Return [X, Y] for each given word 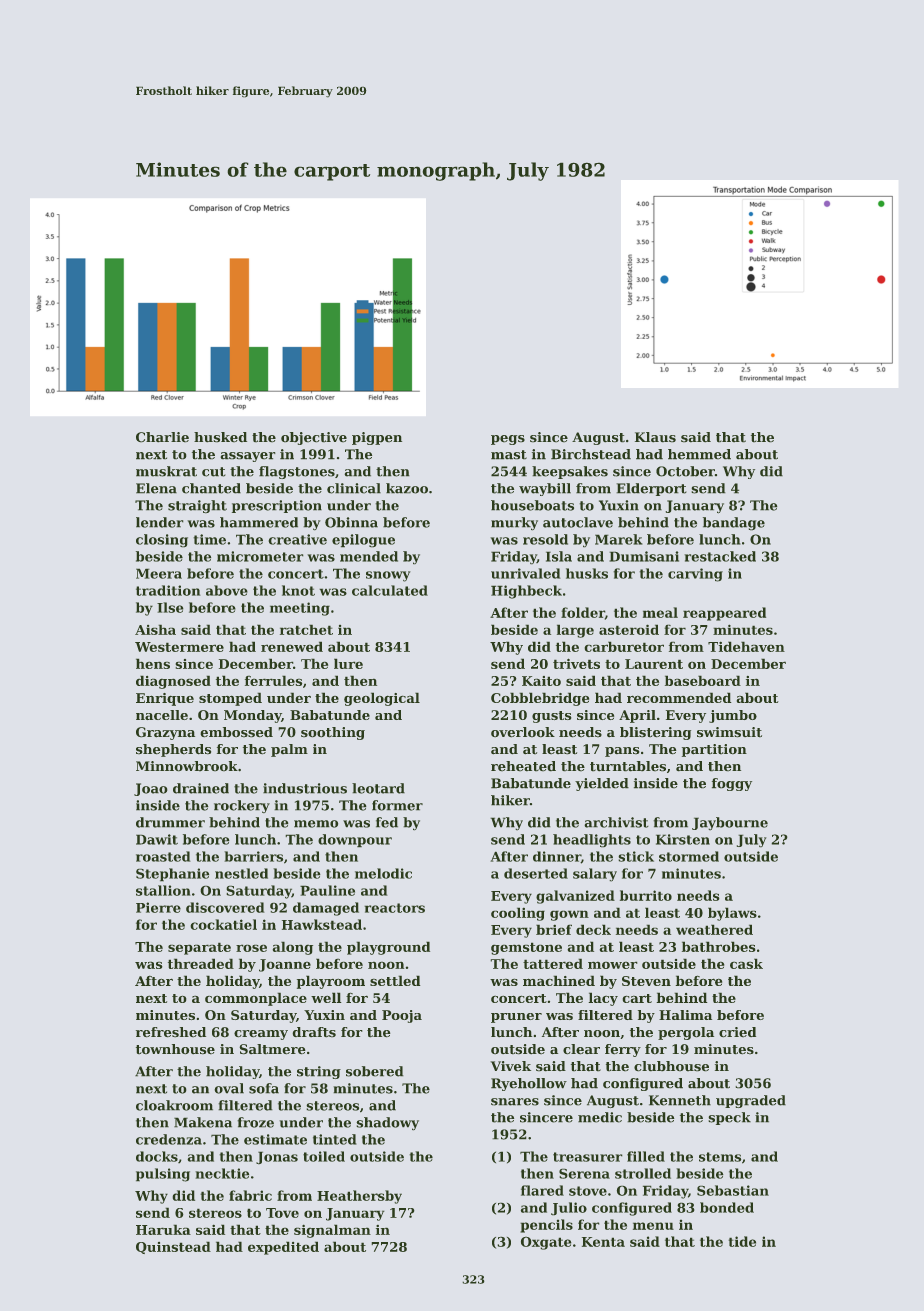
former [397, 805]
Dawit [157, 839]
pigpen [377, 438]
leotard [378, 788]
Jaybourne [730, 823]
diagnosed [173, 682]
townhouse [175, 1049]
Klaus [655, 437]
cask [746, 964]
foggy [732, 784]
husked [220, 437]
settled [395, 981]
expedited [283, 1248]
